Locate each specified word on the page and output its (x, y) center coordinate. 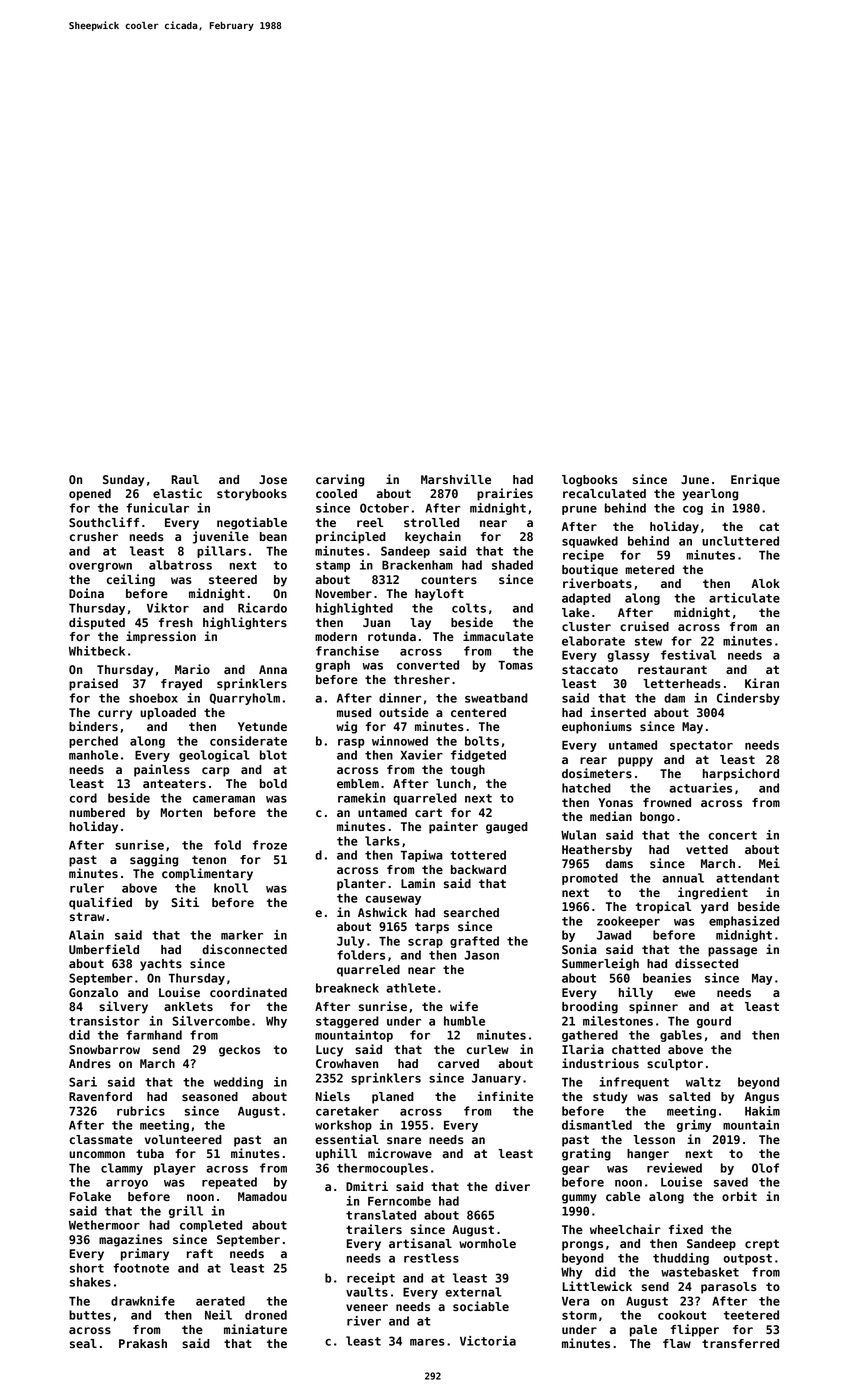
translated (381, 1215)
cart (428, 812)
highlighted (354, 609)
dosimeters (597, 773)
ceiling (131, 580)
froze (270, 845)
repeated (229, 1183)
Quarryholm (245, 699)
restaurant (672, 669)
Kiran (762, 683)
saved (731, 1182)
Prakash (143, 1343)
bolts (482, 741)
